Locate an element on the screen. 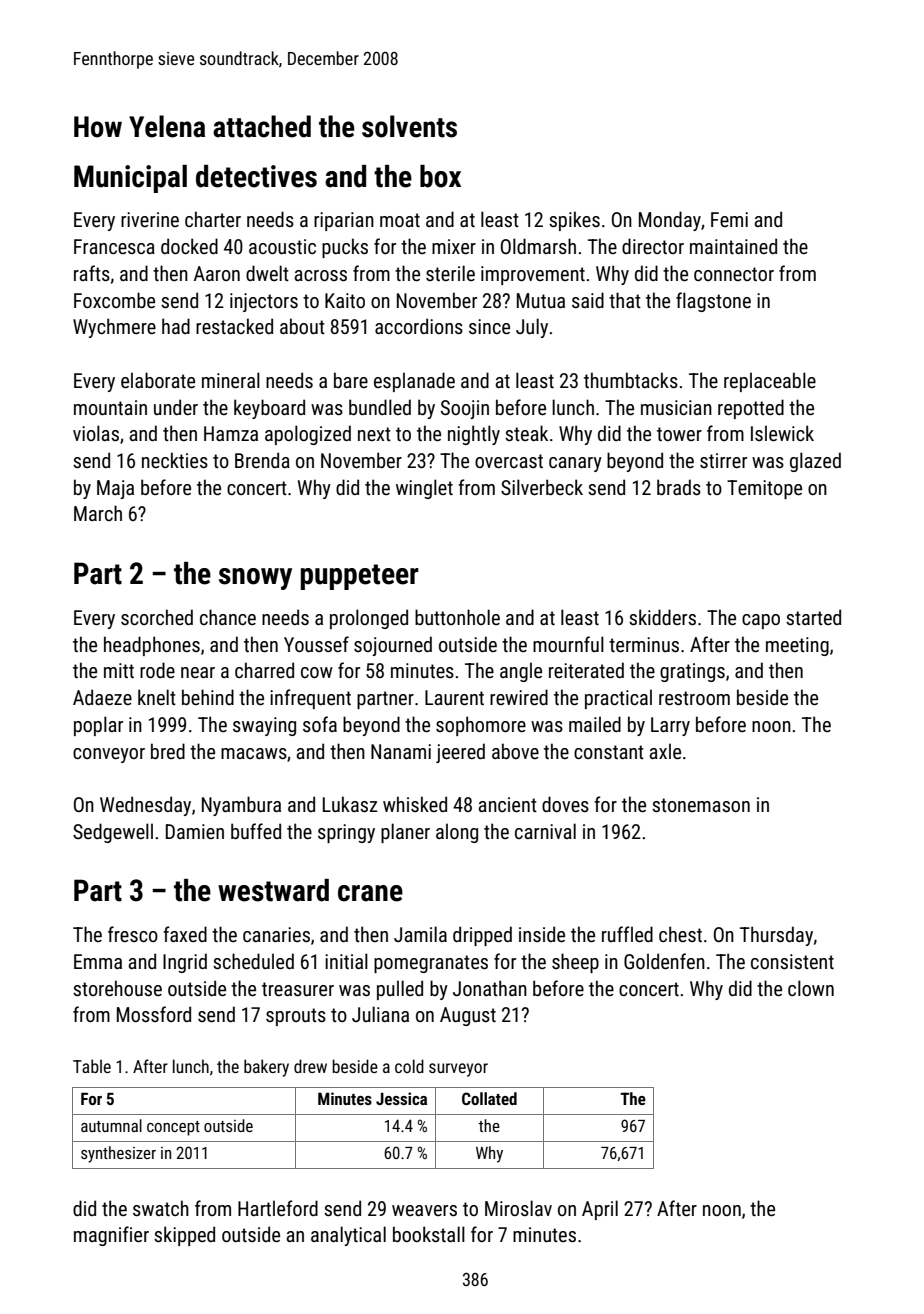  bakery is located at coordinates (266, 1068).
